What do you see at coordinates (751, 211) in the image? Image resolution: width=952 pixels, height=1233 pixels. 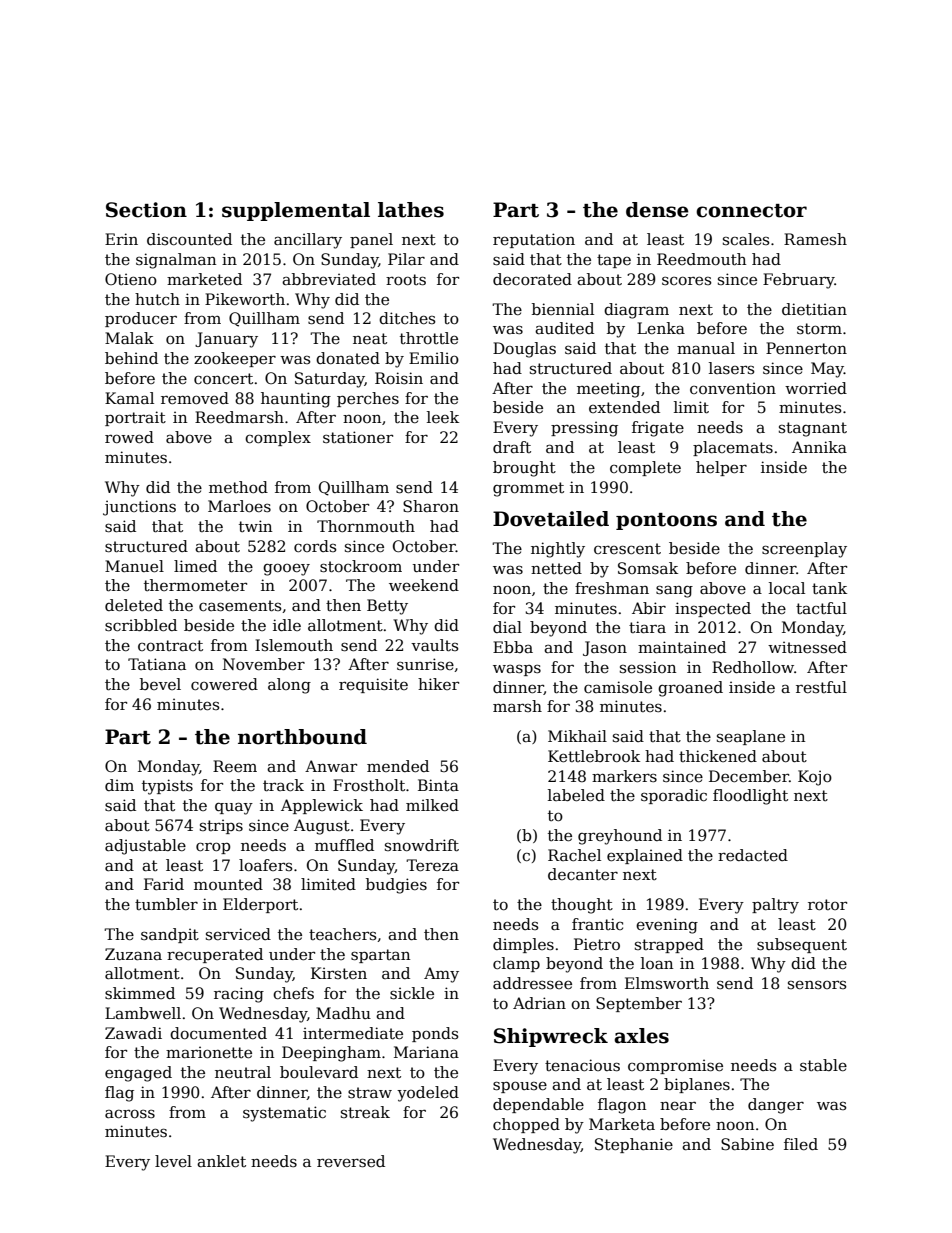 I see `connector` at bounding box center [751, 211].
